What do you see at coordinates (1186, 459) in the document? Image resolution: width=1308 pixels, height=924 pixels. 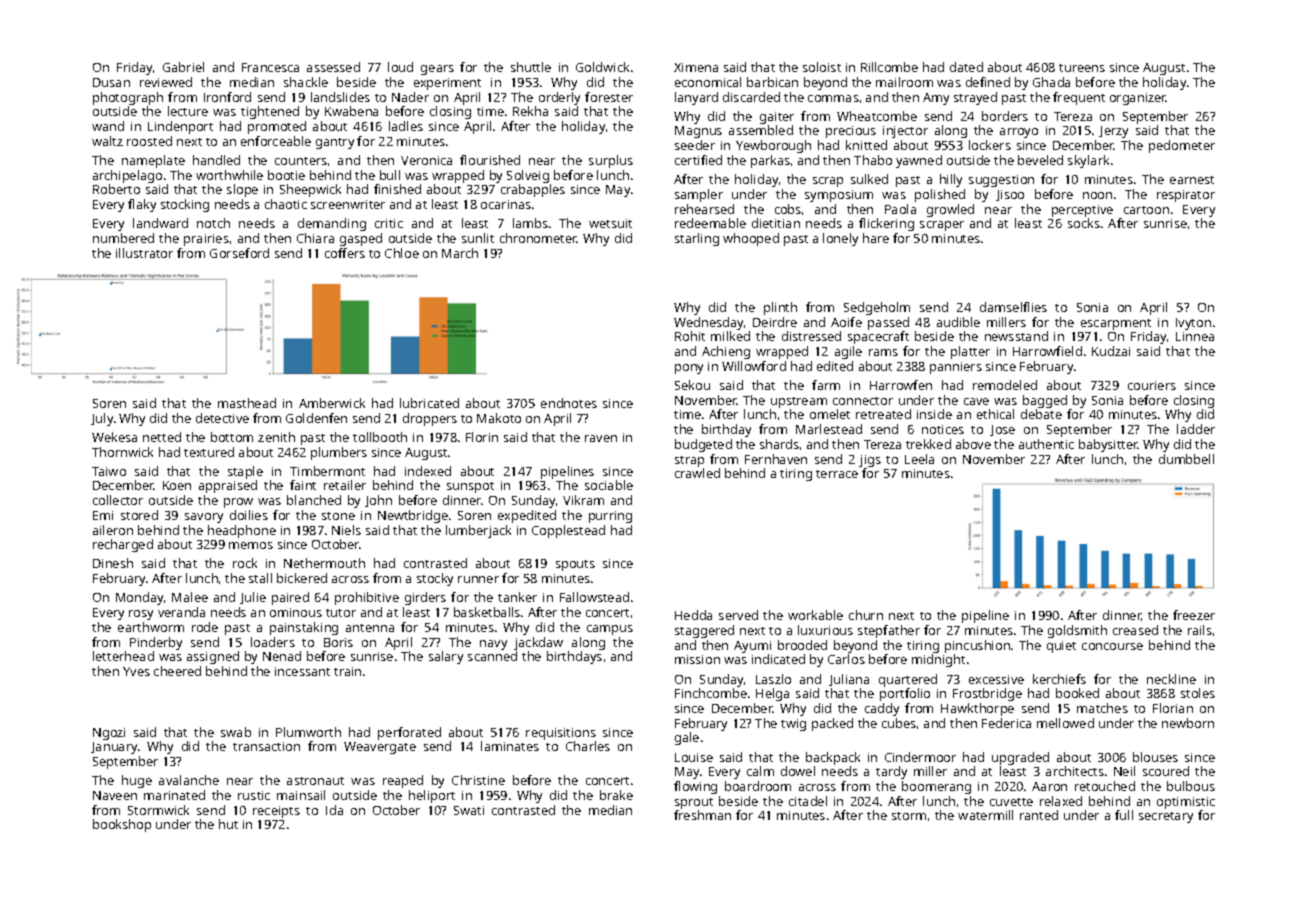 I see `dumbbell` at bounding box center [1186, 459].
